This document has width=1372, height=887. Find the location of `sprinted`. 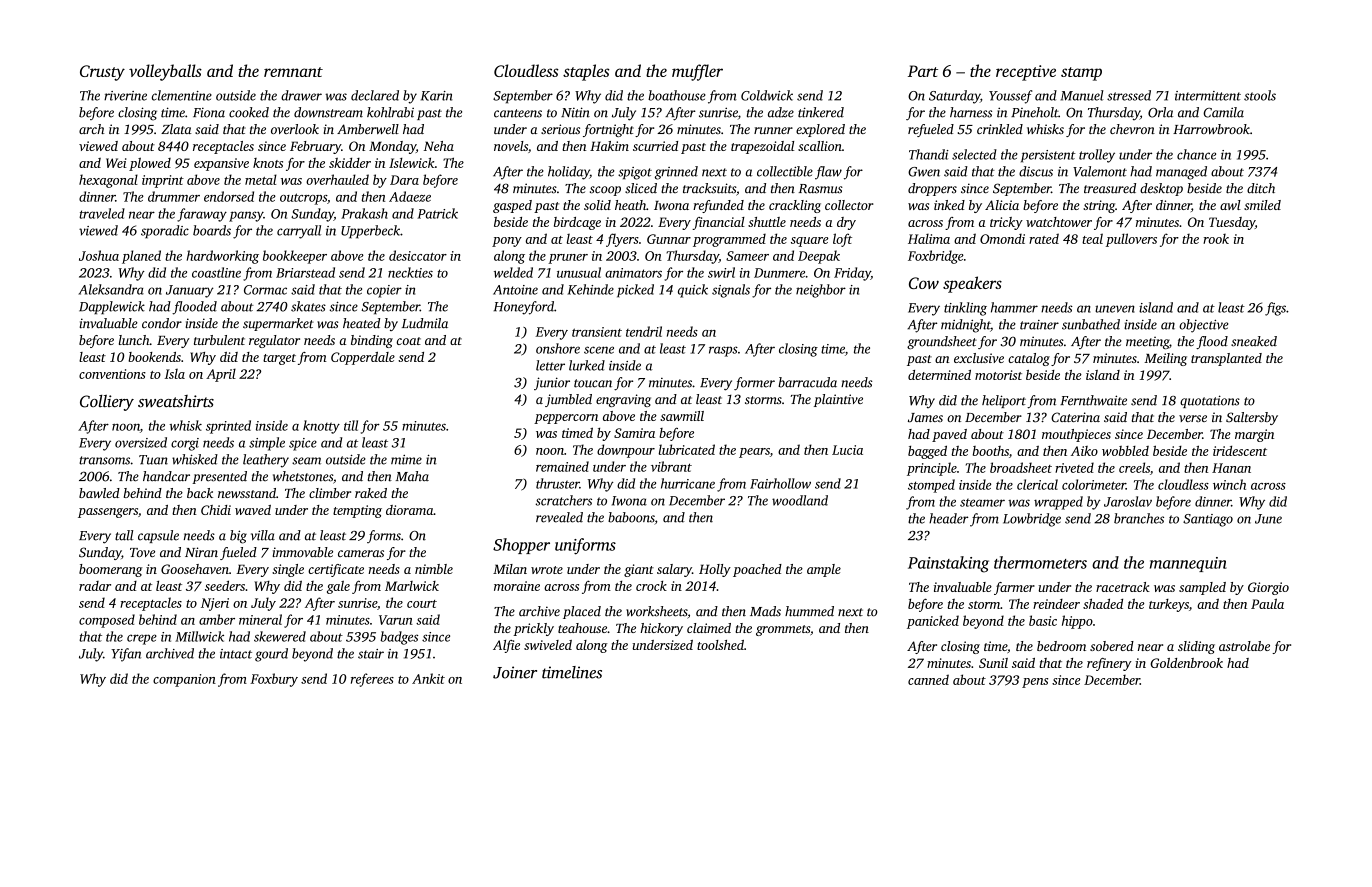

sprinted is located at coordinates (228, 427).
